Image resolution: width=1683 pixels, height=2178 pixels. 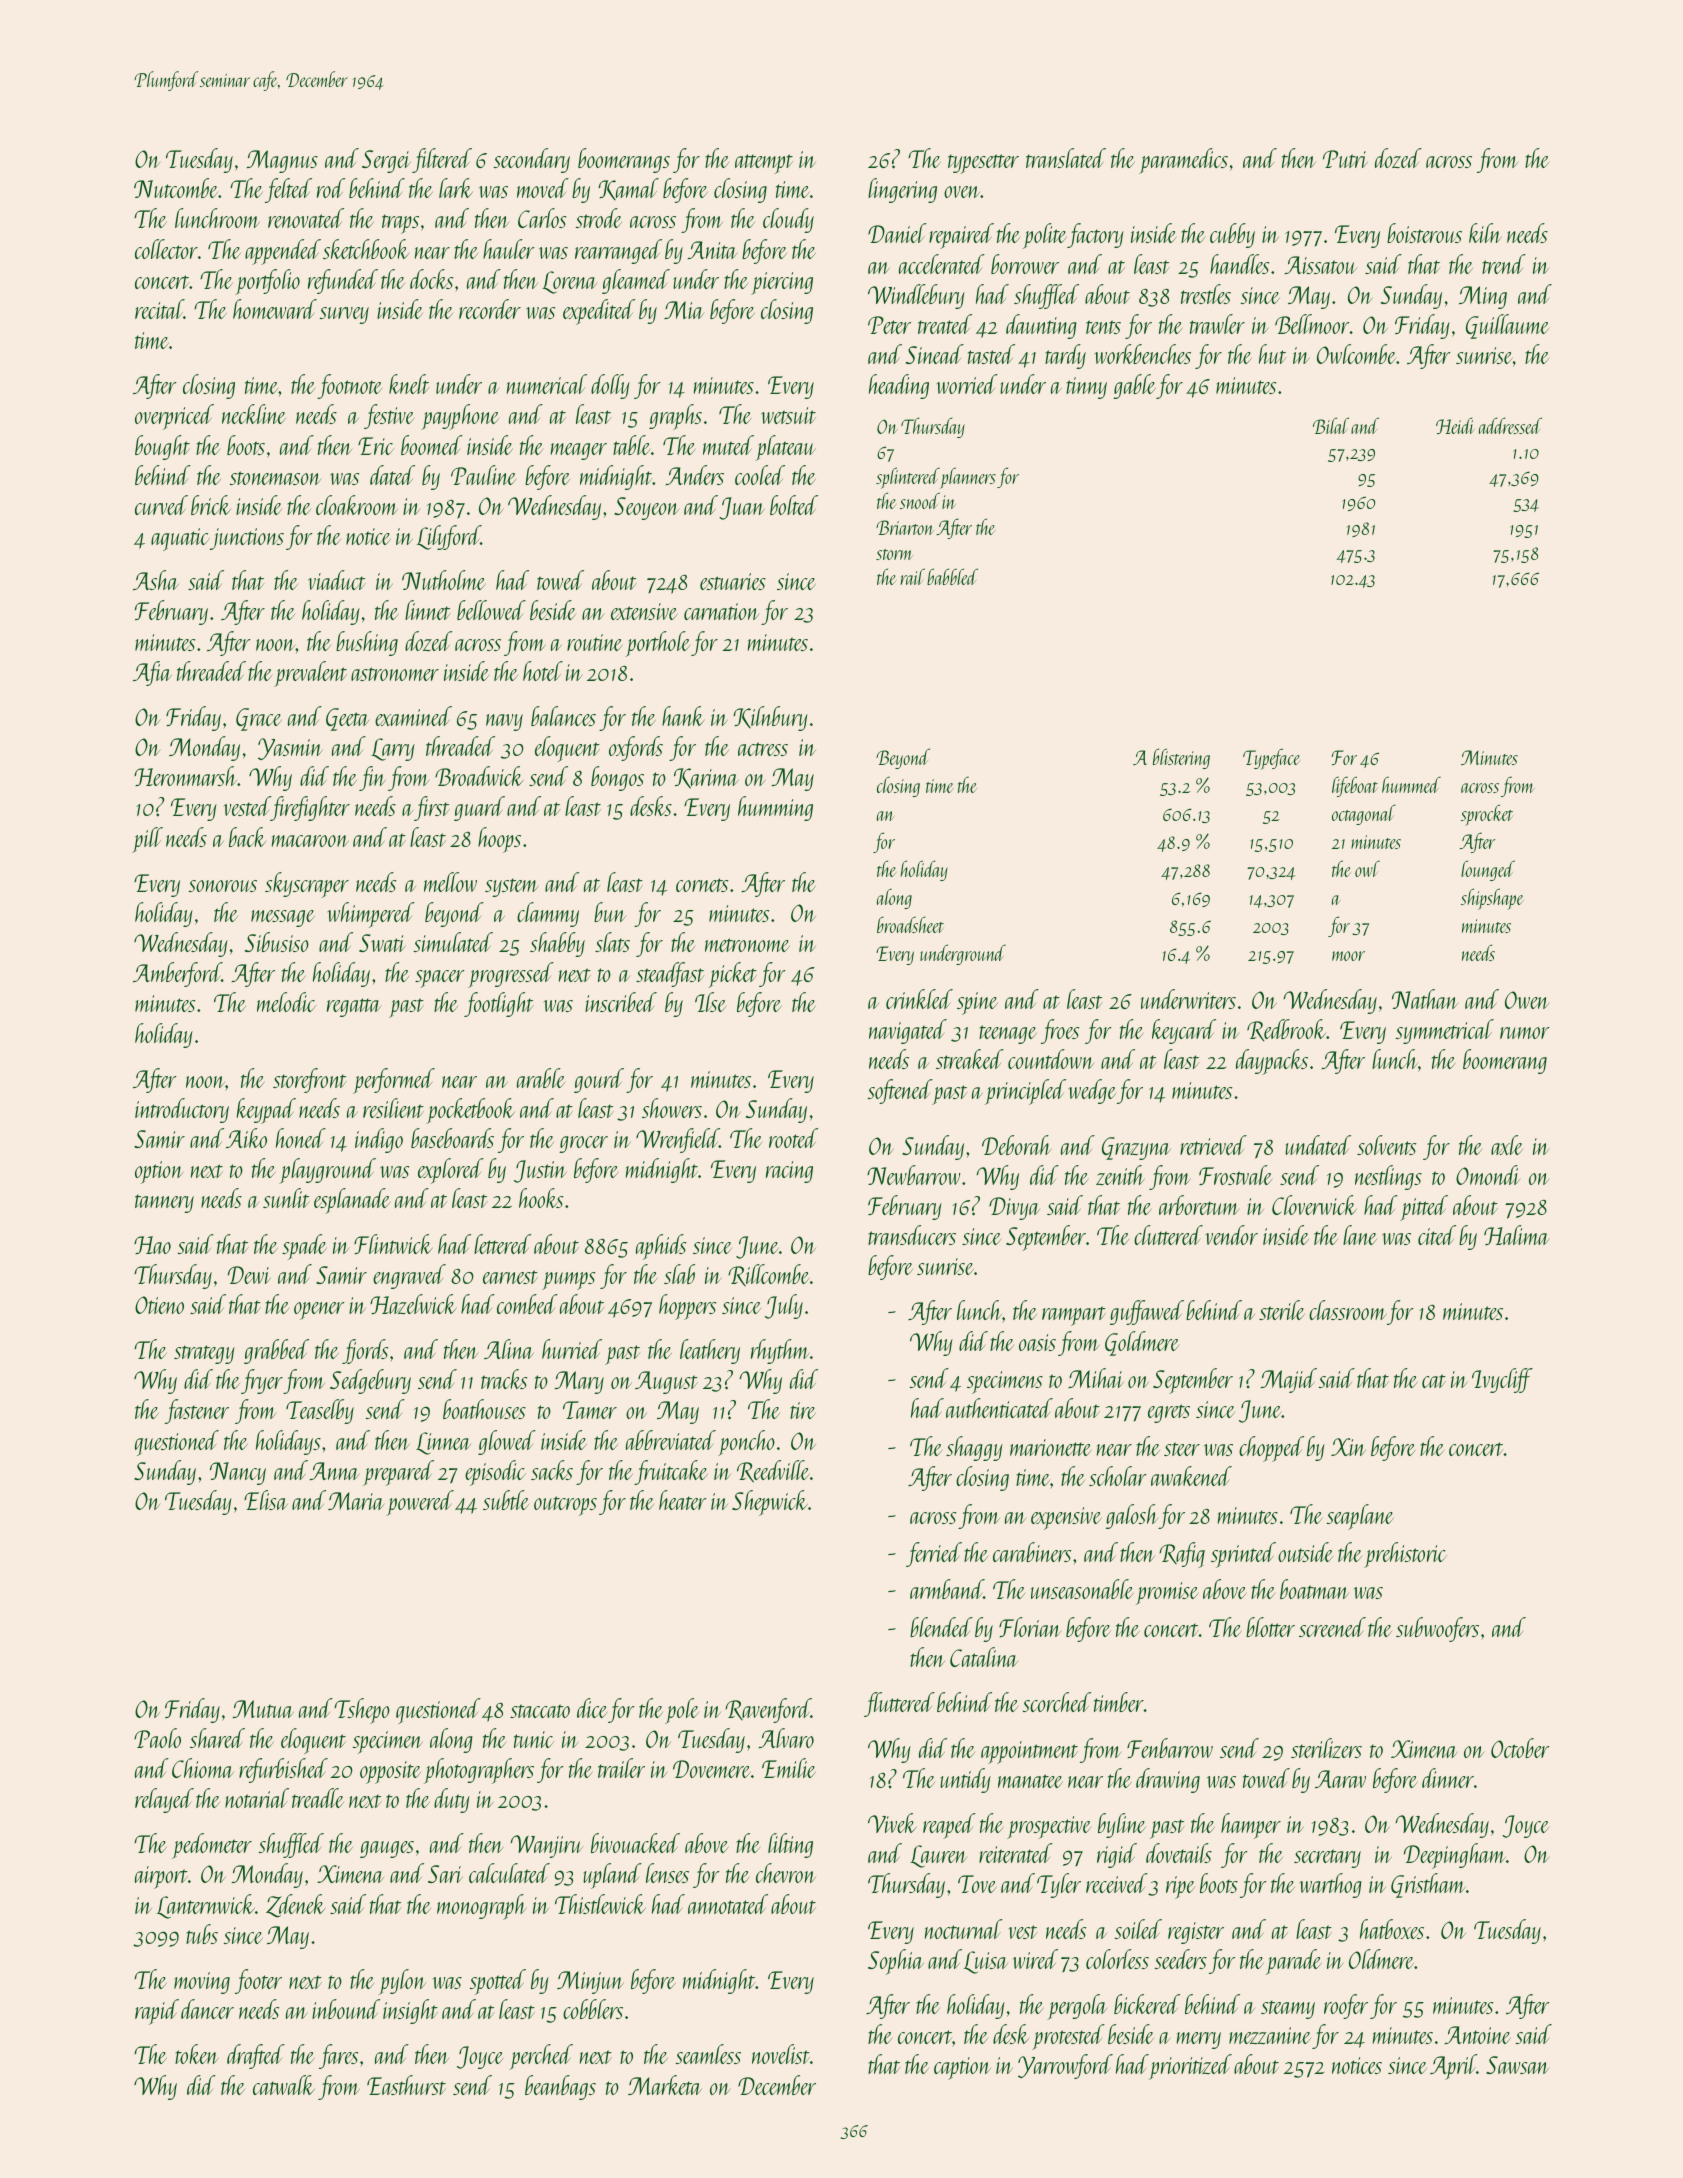 What do you see at coordinates (393, 1244) in the page?
I see `Flintwick` at bounding box center [393, 1244].
